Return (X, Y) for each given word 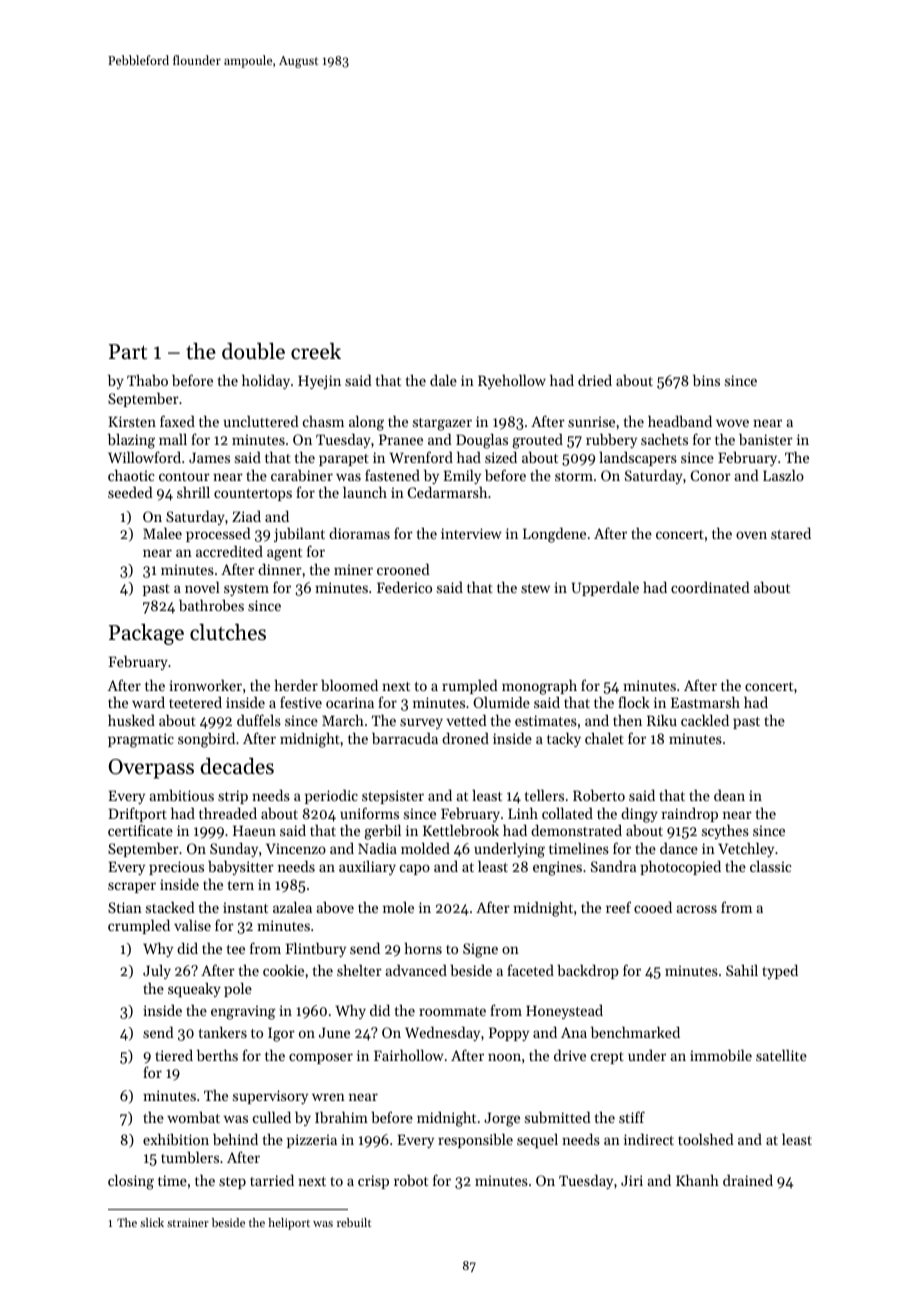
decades (237, 766)
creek (316, 351)
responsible (475, 1140)
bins (706, 380)
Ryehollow (512, 381)
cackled (705, 720)
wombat (193, 1117)
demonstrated (576, 830)
